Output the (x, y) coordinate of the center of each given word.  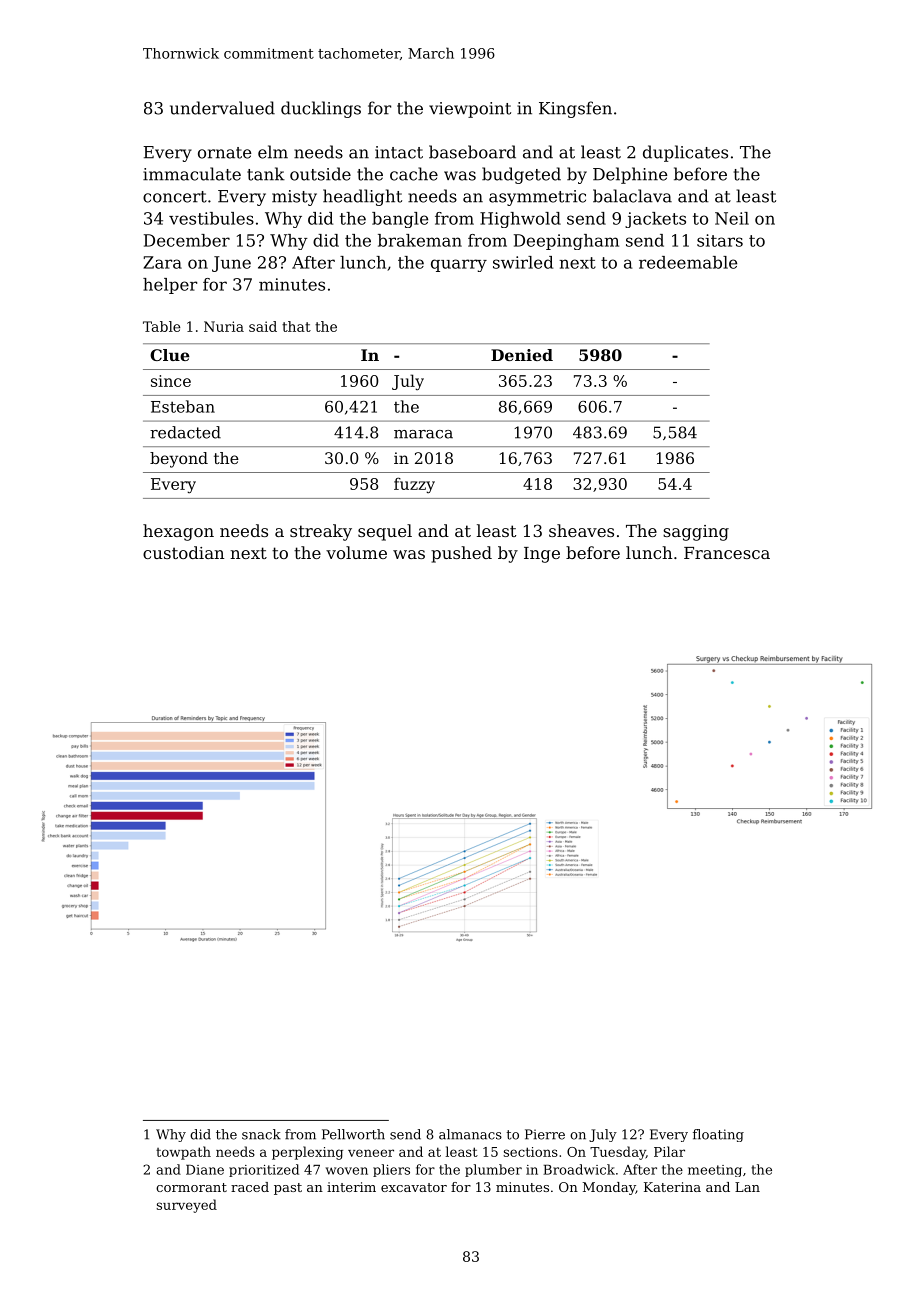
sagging (696, 533)
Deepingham (566, 242)
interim (351, 1187)
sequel (385, 532)
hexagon (178, 532)
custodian (183, 552)
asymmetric (537, 198)
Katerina (672, 1187)
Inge (542, 555)
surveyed (186, 1206)
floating (718, 1135)
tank (266, 174)
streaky (321, 532)
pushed (461, 554)
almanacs (470, 1134)
